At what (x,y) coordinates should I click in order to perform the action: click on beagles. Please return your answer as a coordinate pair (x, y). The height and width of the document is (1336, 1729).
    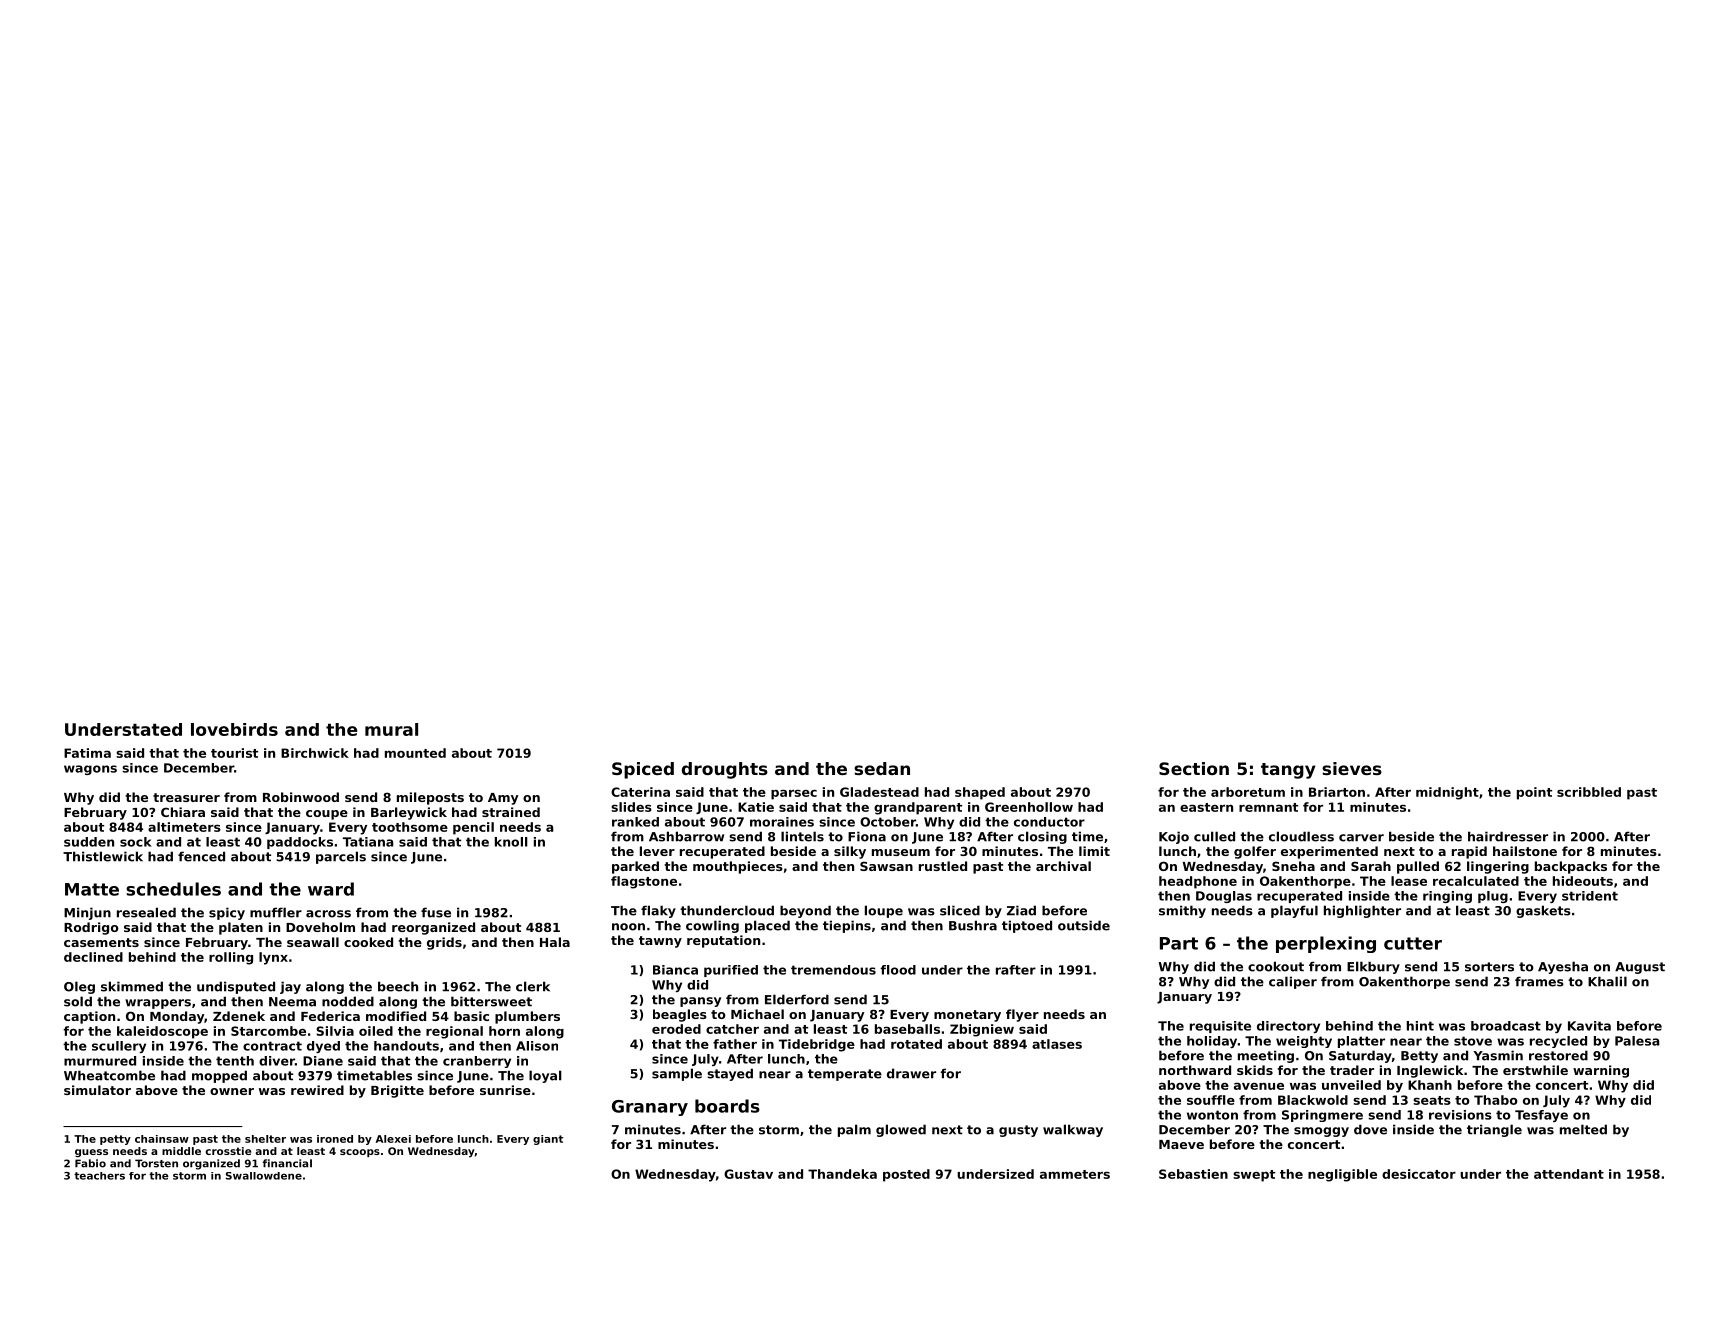
    Looking at the image, I should click on (680, 1015).
